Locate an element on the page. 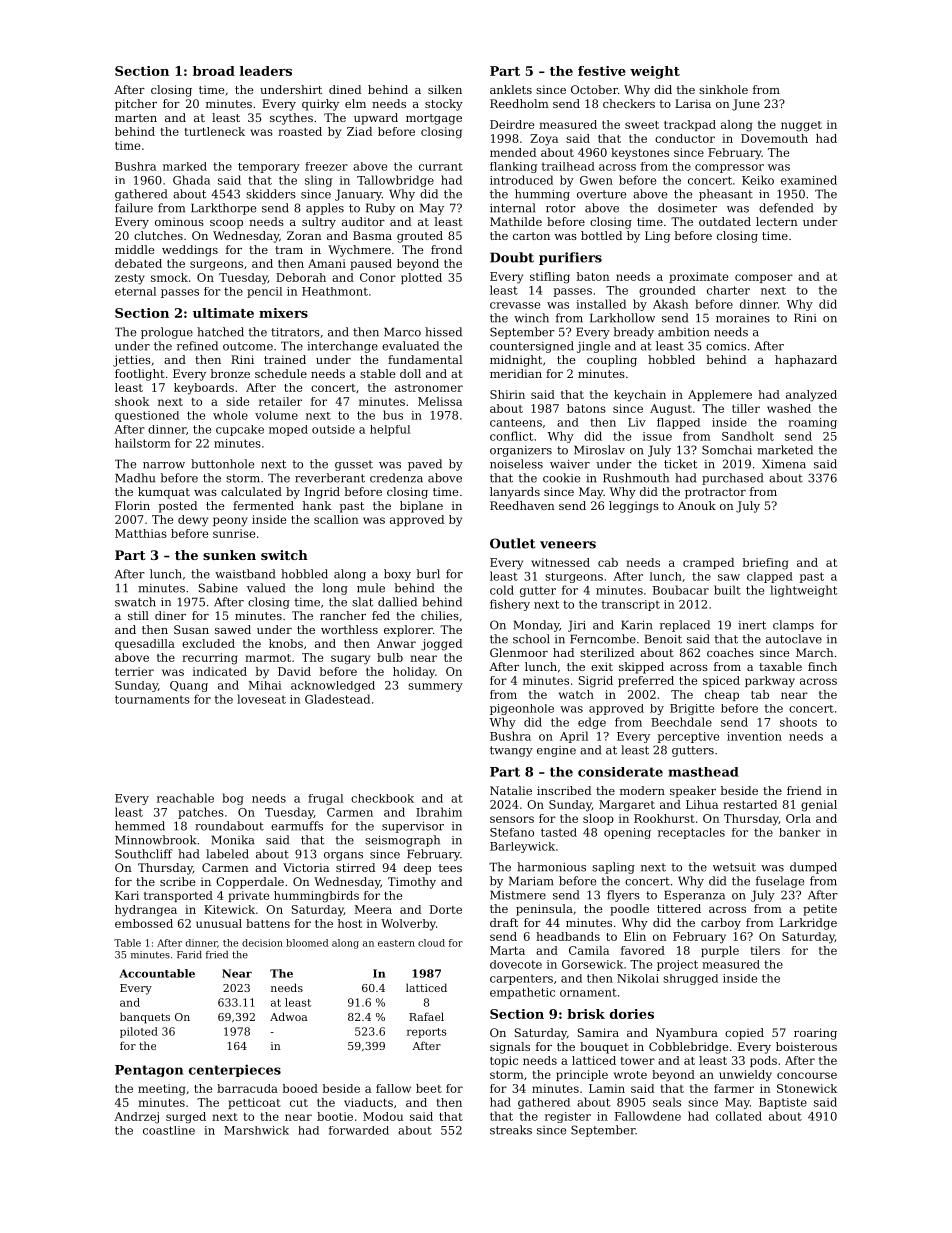  sunken is located at coordinates (229, 555).
